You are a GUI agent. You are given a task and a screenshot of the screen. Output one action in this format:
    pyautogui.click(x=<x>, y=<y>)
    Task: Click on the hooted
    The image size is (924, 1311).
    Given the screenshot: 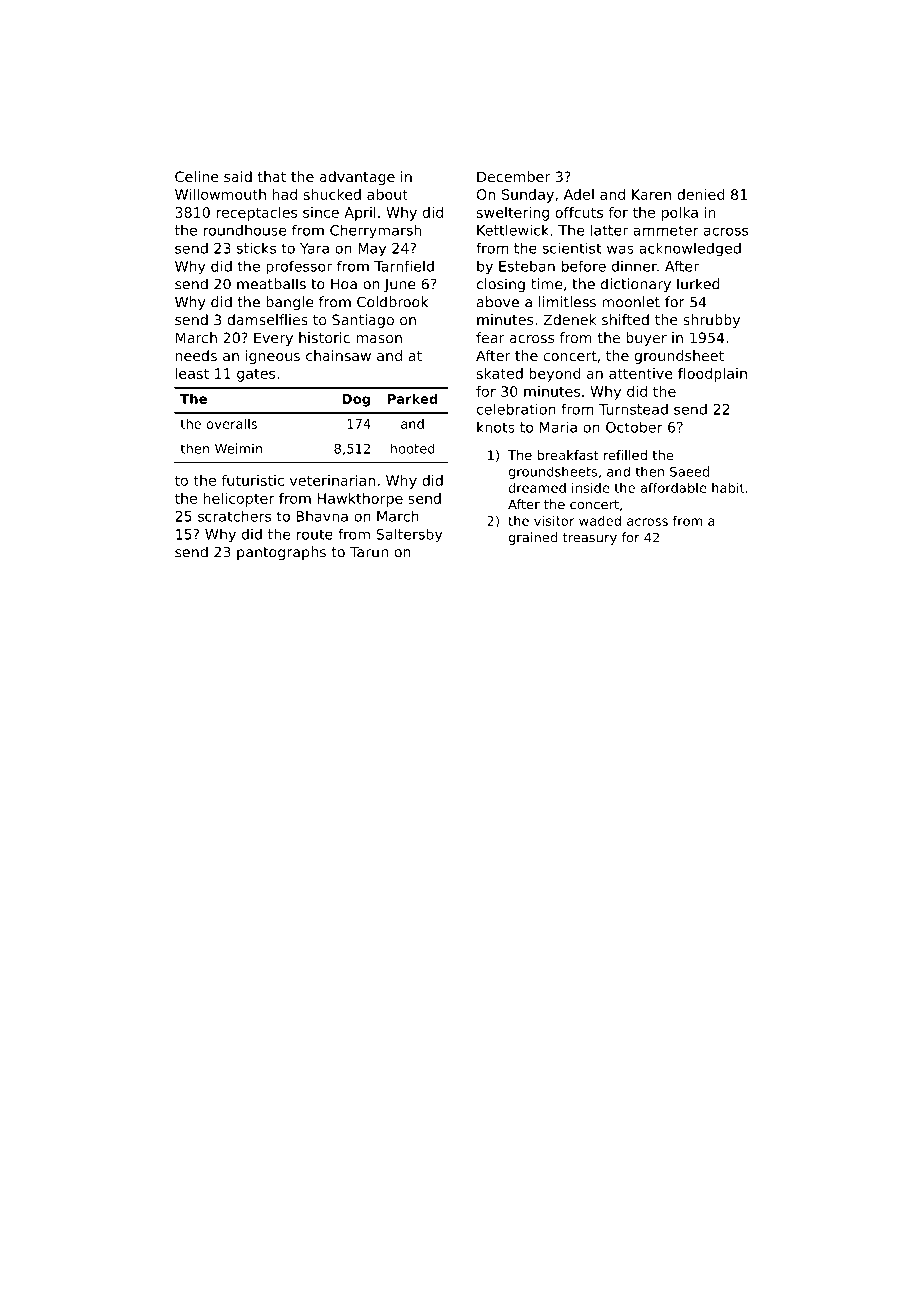 What is the action you would take?
    pyautogui.click(x=412, y=448)
